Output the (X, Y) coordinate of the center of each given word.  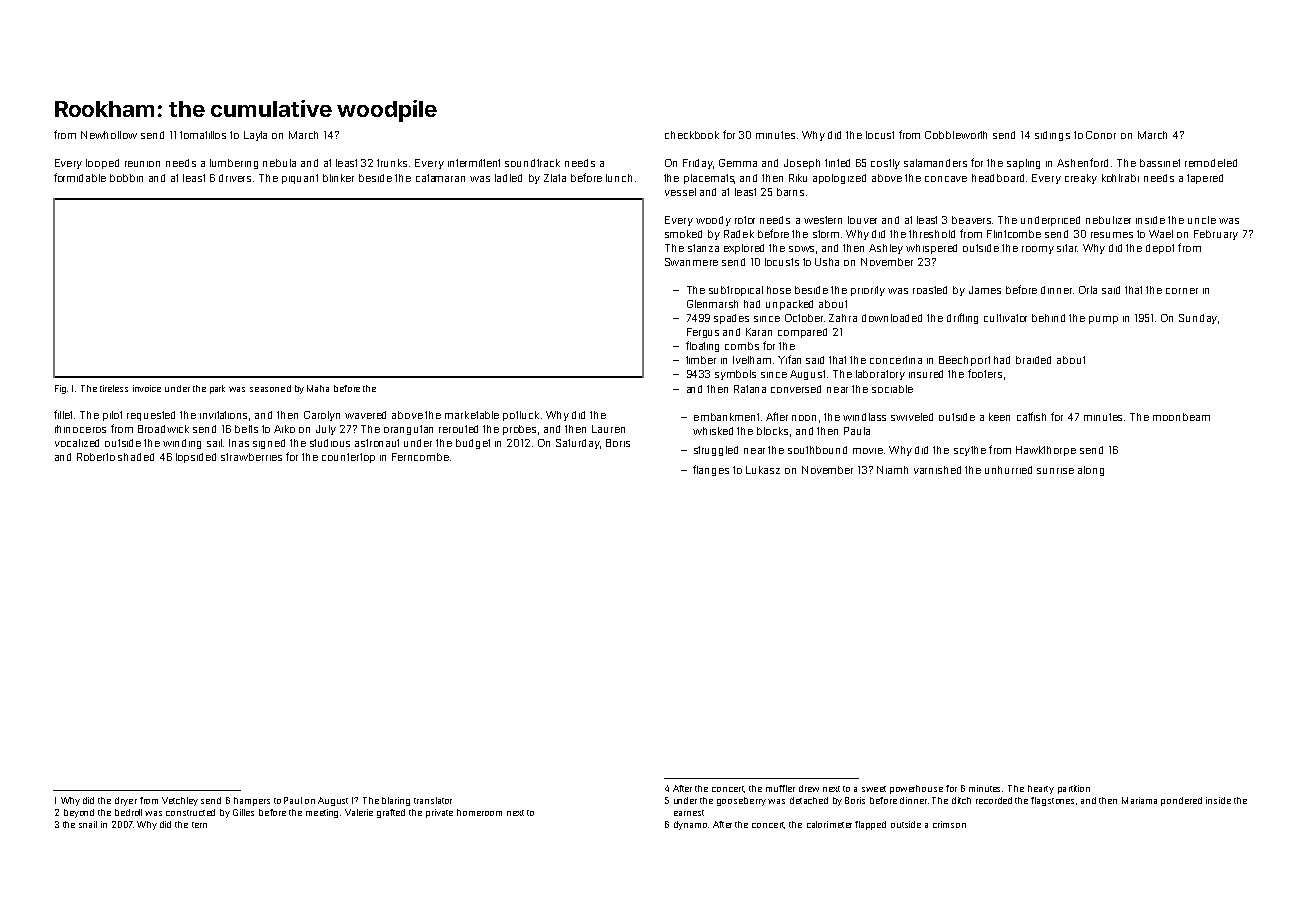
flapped (870, 825)
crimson (949, 824)
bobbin (126, 178)
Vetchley (180, 801)
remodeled (1211, 163)
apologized (839, 179)
